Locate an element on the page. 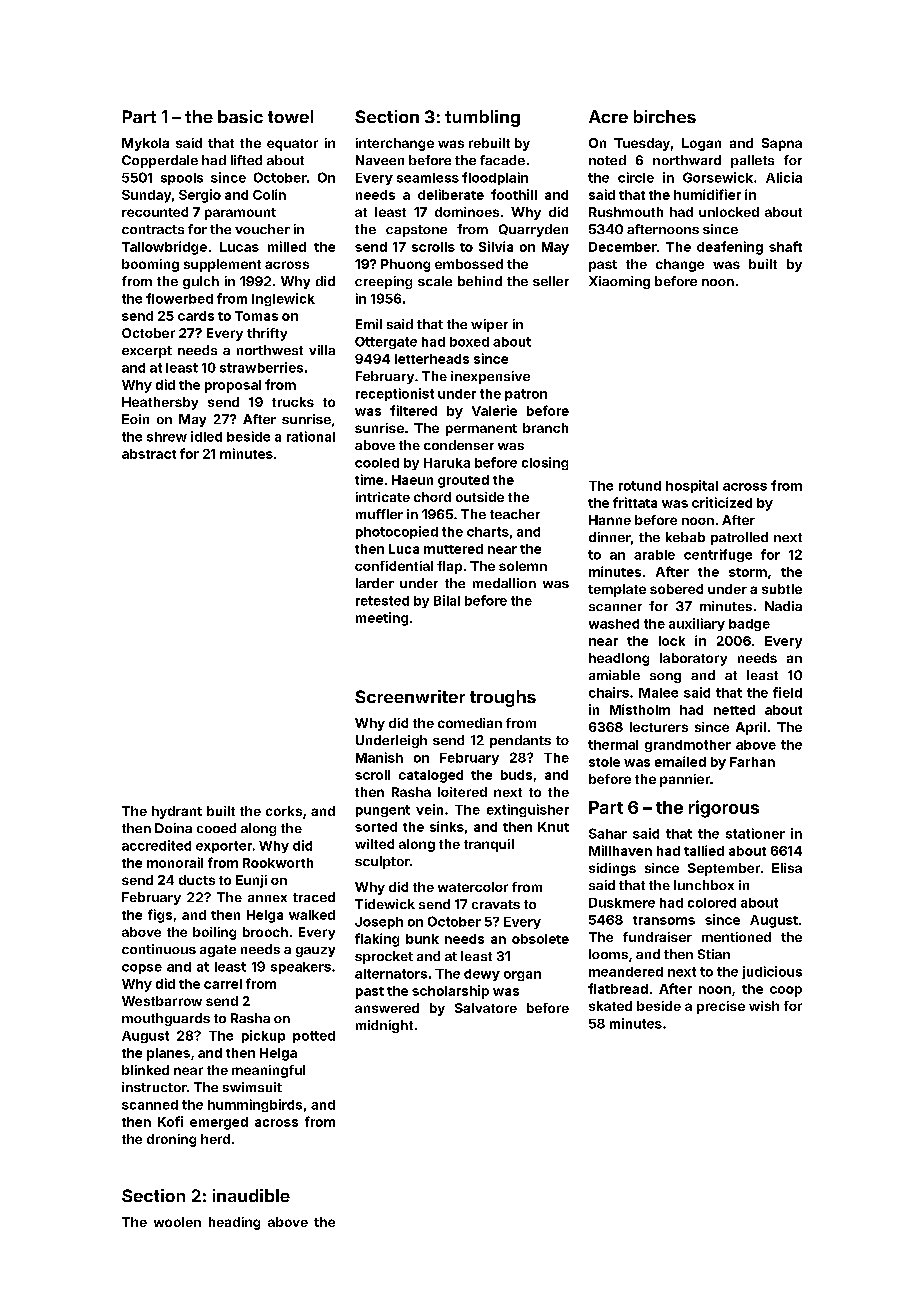  patron is located at coordinates (526, 395).
